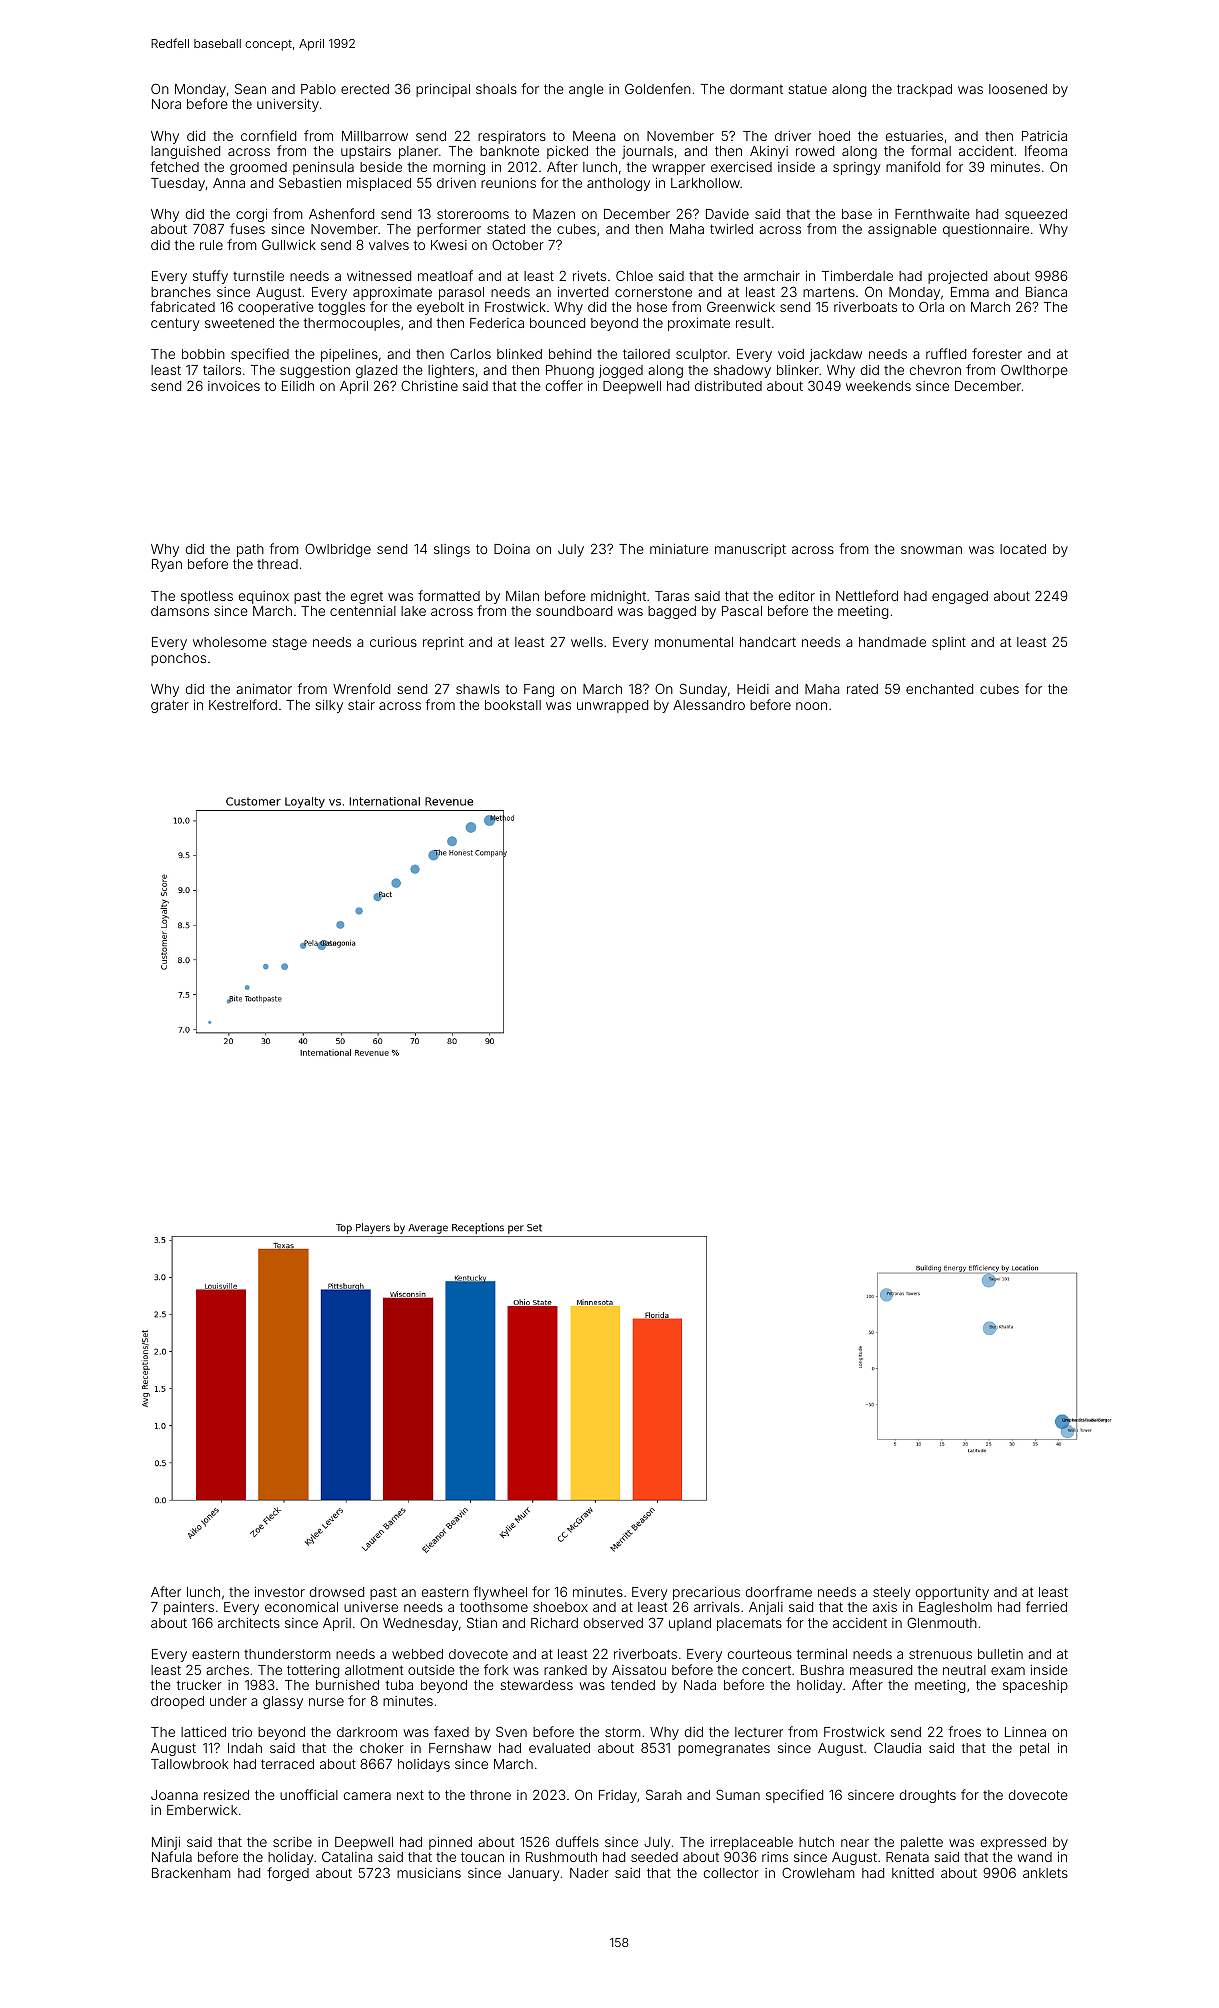 This document has width=1219, height=2008. I want to click on noon, so click(811, 706).
